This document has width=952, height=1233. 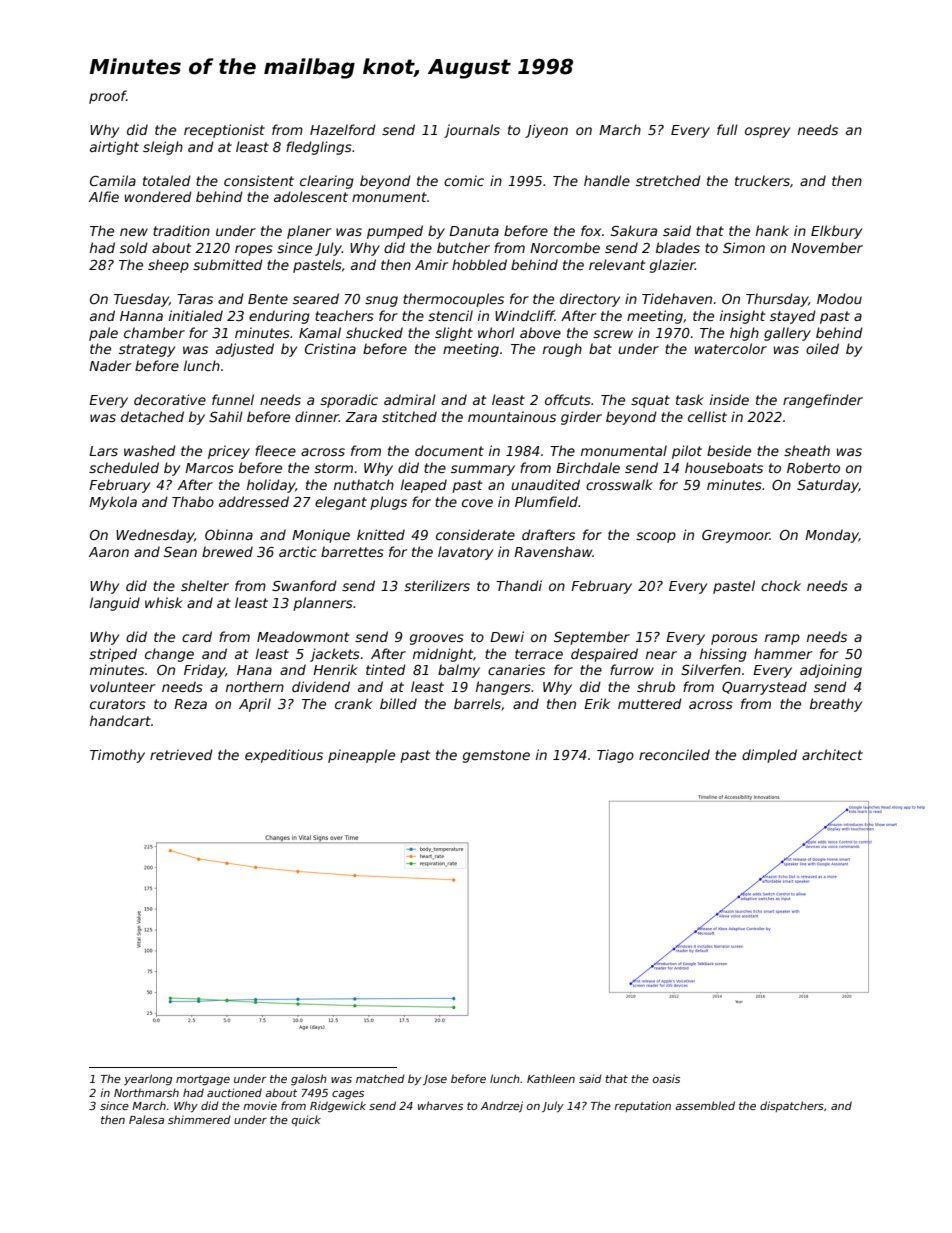 I want to click on mortgage, so click(x=203, y=1080).
